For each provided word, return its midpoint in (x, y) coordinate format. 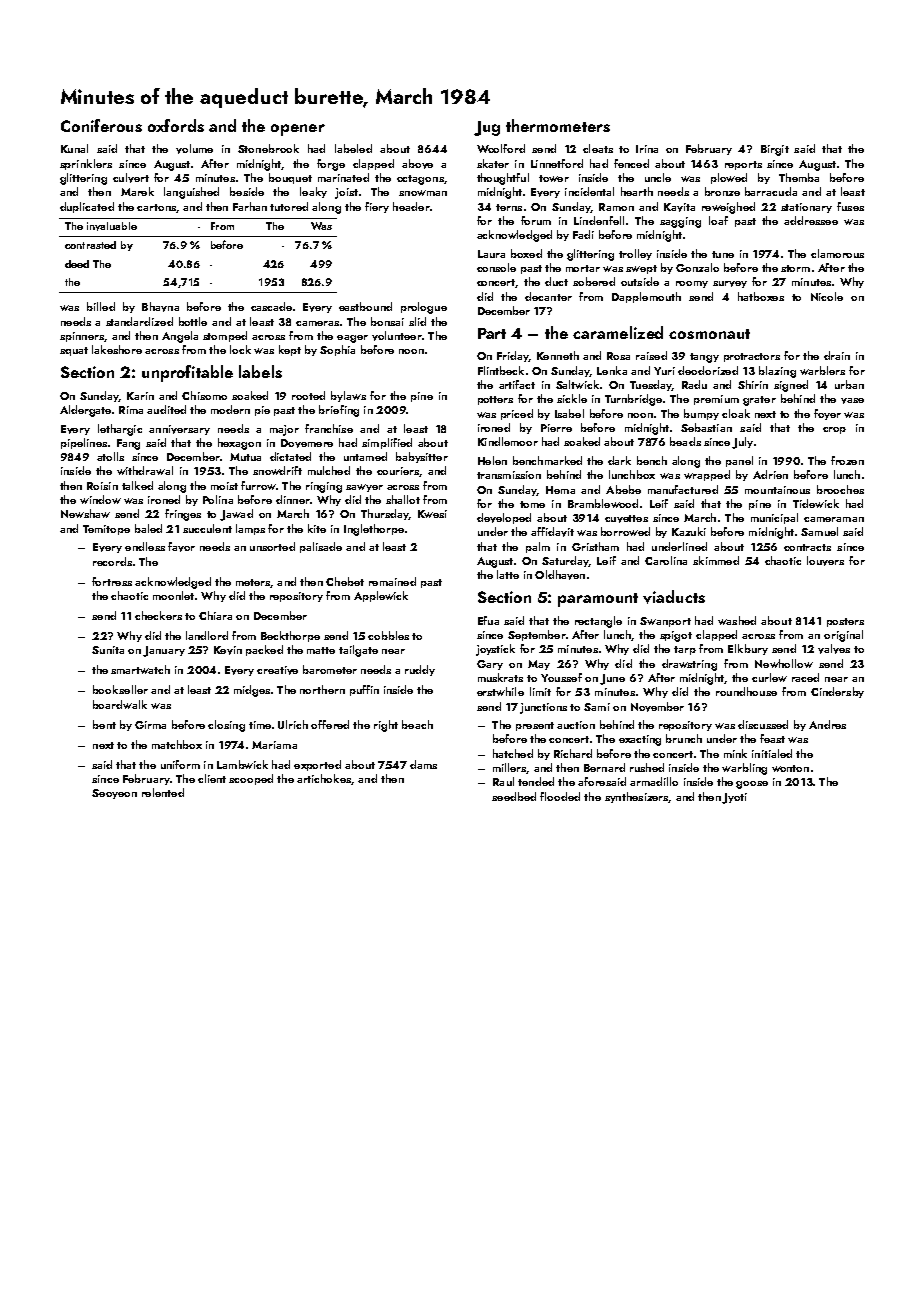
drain (837, 355)
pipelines (84, 443)
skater (493, 163)
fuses (850, 206)
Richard (573, 753)
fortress (112, 581)
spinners (82, 337)
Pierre (556, 428)
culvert (131, 178)
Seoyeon (114, 794)
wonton (790, 768)
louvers (825, 561)
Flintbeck (501, 370)
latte (508, 574)
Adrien (770, 474)
